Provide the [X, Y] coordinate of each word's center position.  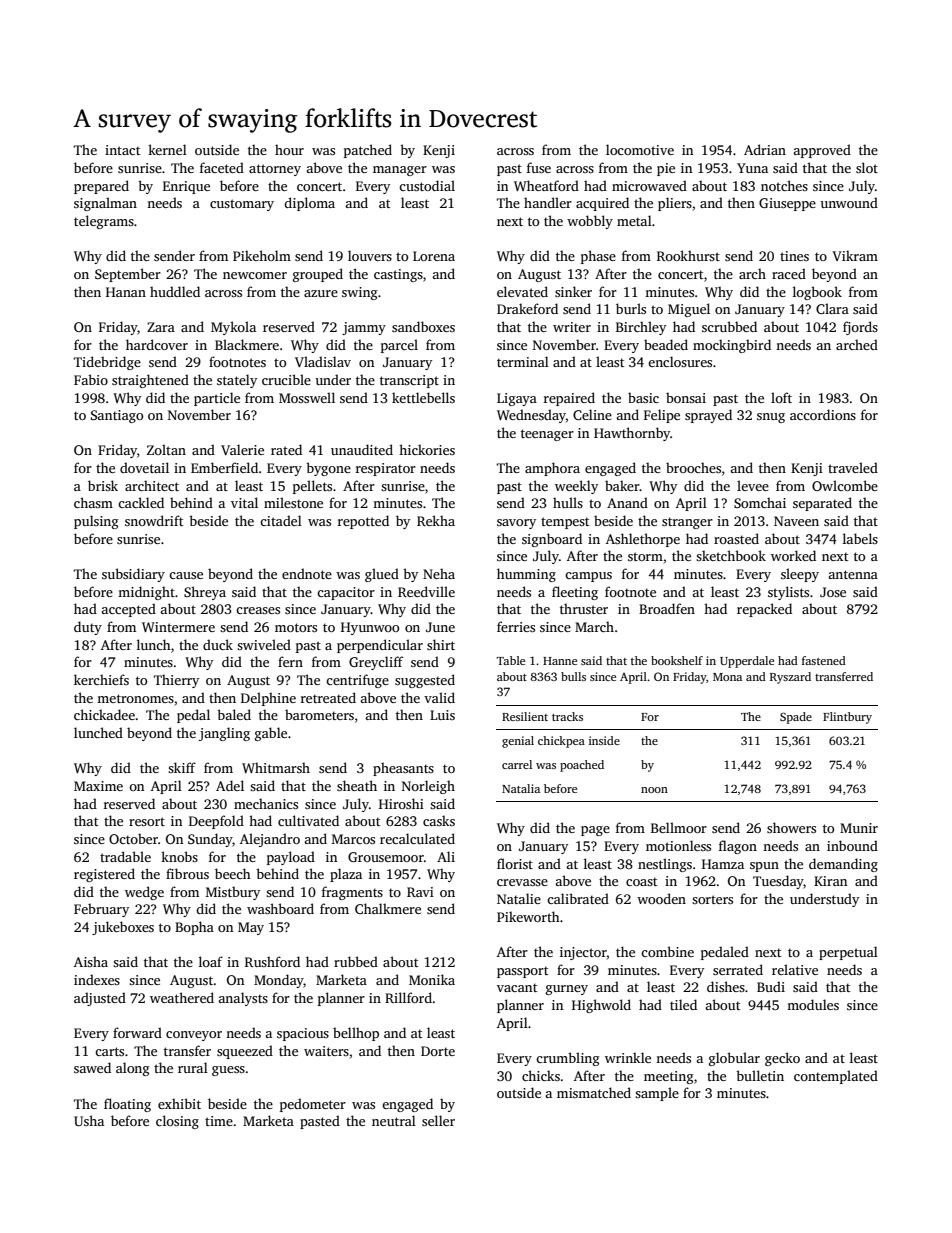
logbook [817, 293]
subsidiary [133, 575]
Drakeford [527, 308]
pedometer [313, 1105]
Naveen [796, 521]
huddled [175, 291]
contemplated [836, 1077]
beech [233, 873]
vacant [517, 987]
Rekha [436, 520]
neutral [394, 1120]
